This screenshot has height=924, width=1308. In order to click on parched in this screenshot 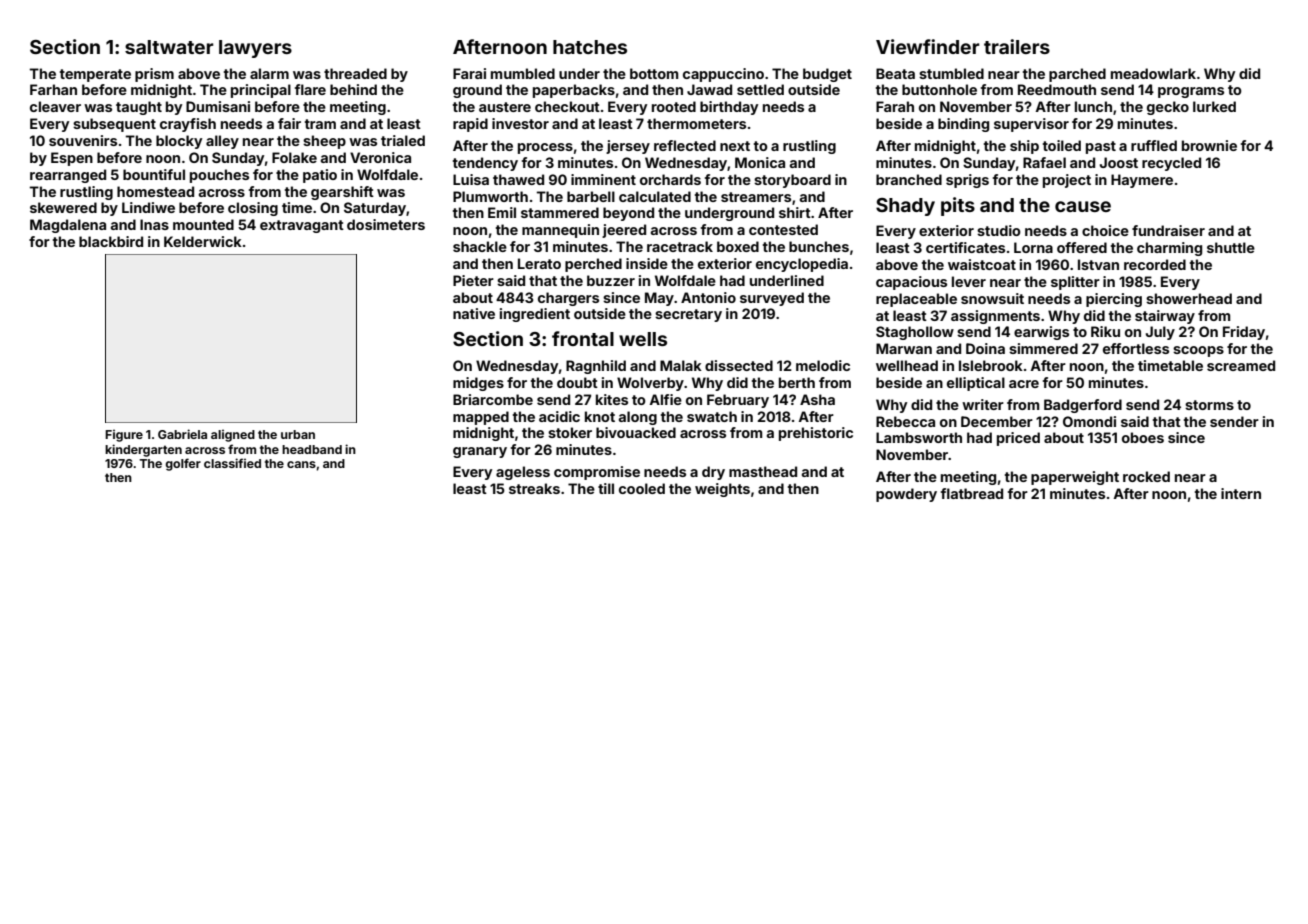, I will do `click(1077, 75)`.
